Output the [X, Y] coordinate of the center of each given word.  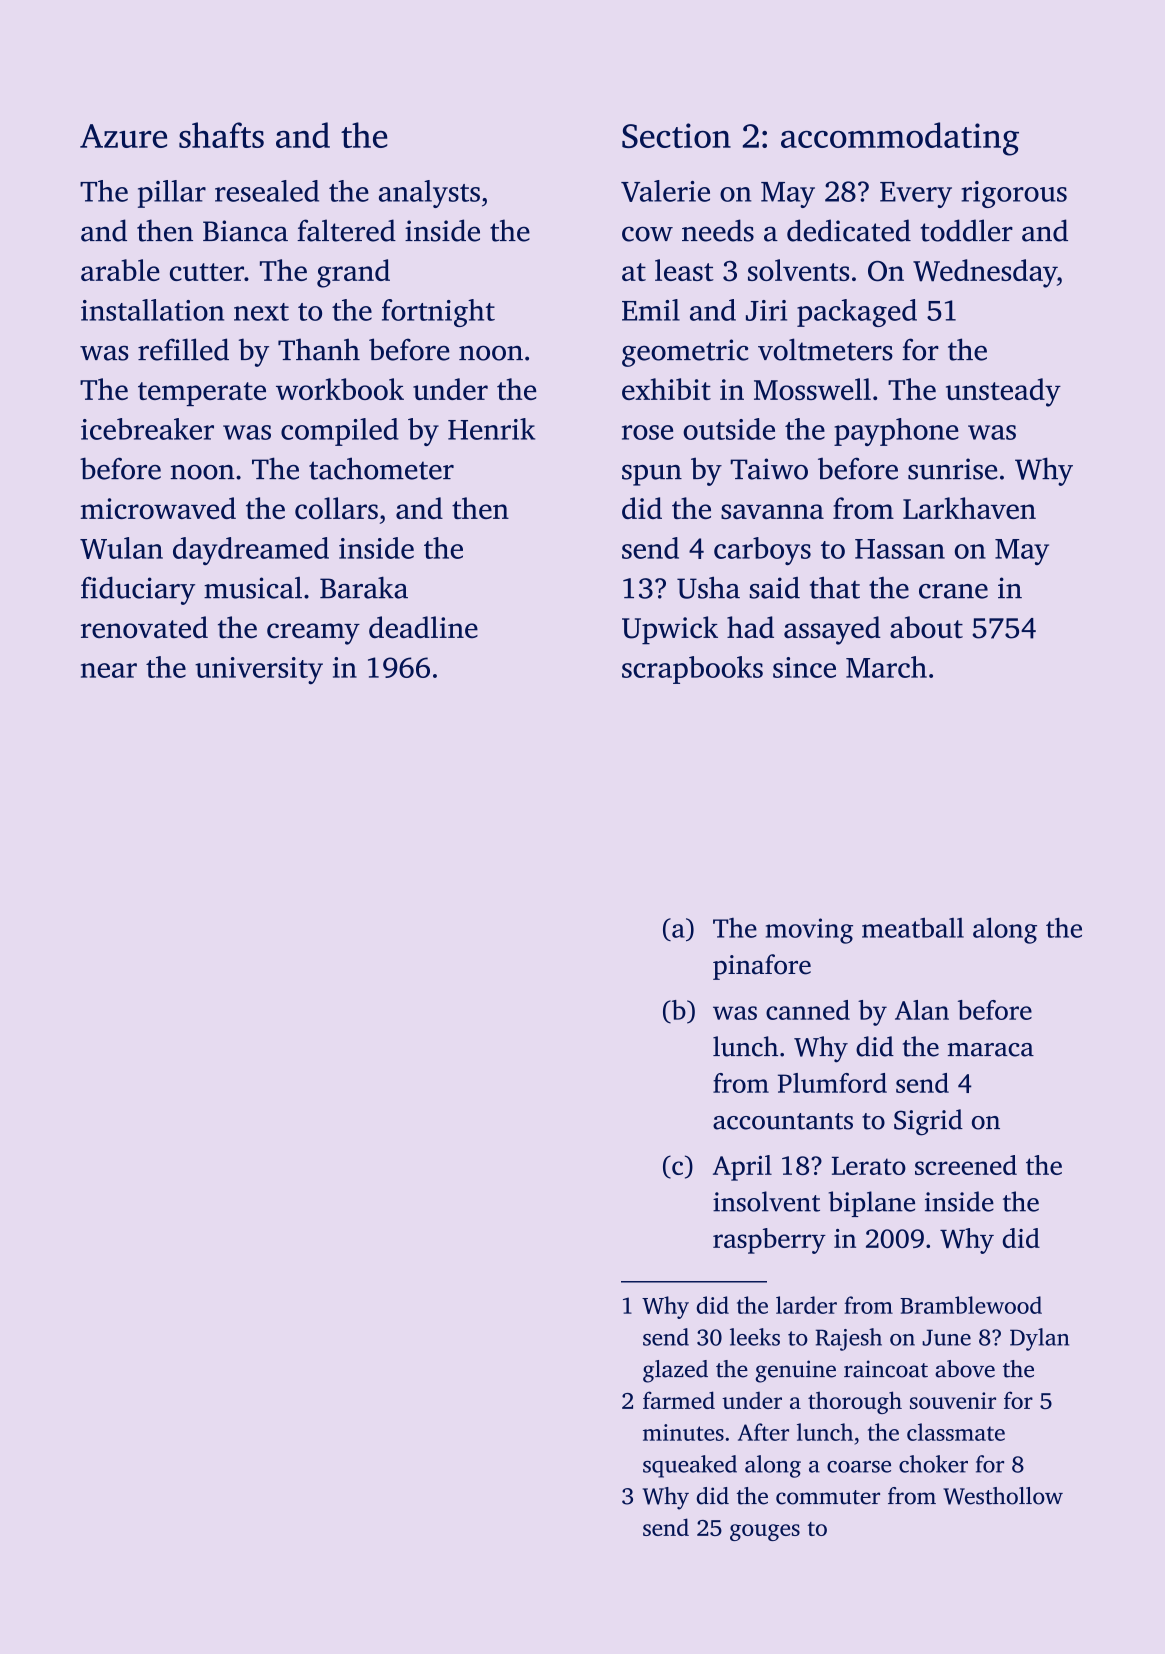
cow [647, 234]
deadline [423, 627]
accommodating [900, 139]
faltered [346, 230]
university [259, 671]
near [109, 670]
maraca [991, 1050]
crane [953, 591]
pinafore [762, 967]
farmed [679, 1400]
